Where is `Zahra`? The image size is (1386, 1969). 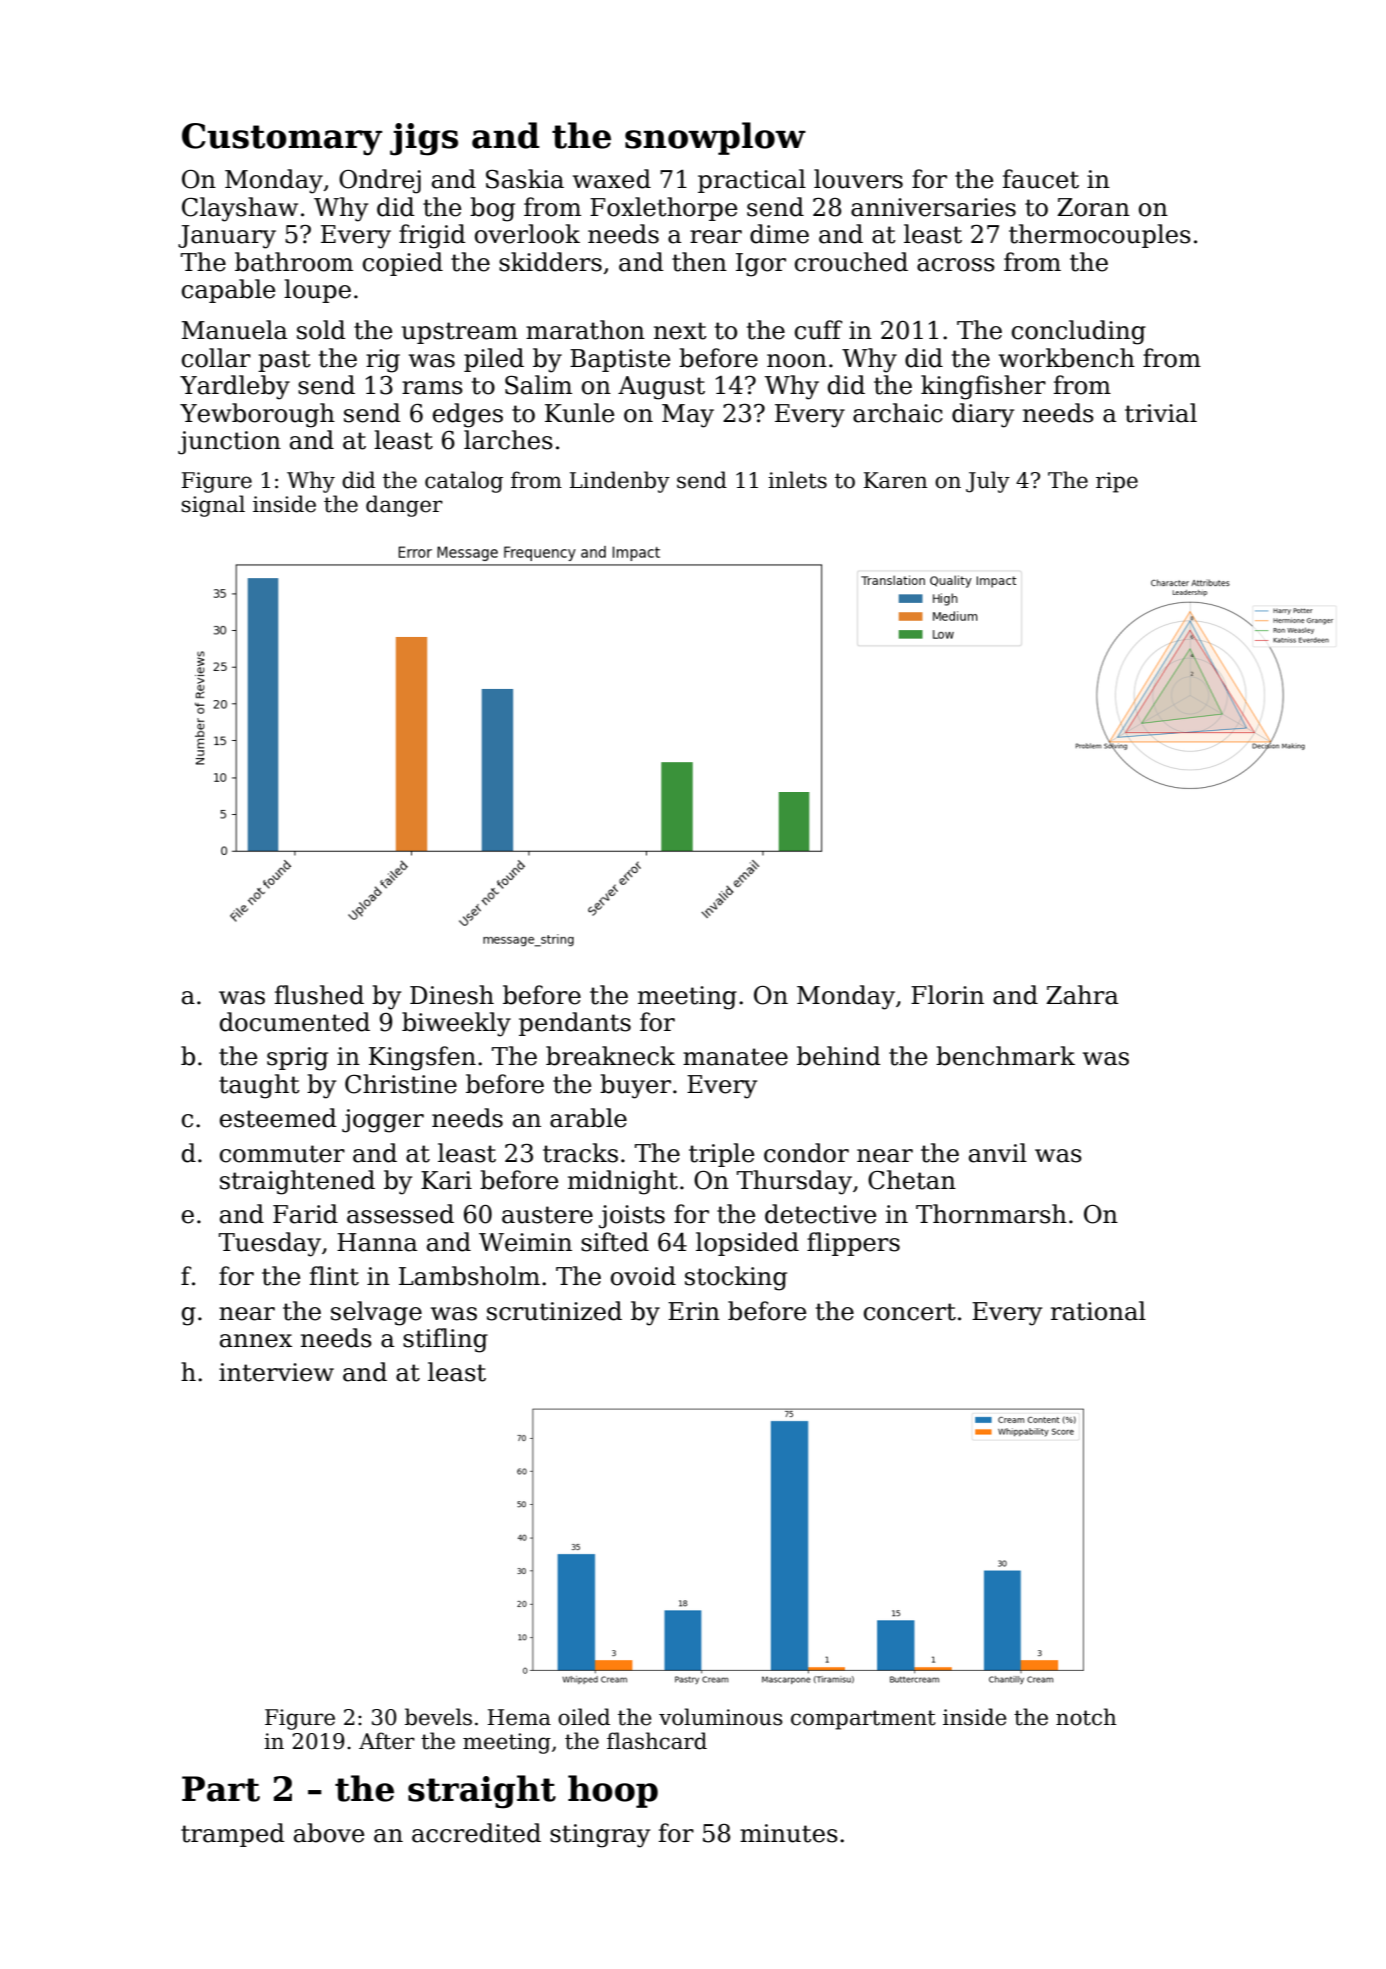 Zahra is located at coordinates (1082, 995).
